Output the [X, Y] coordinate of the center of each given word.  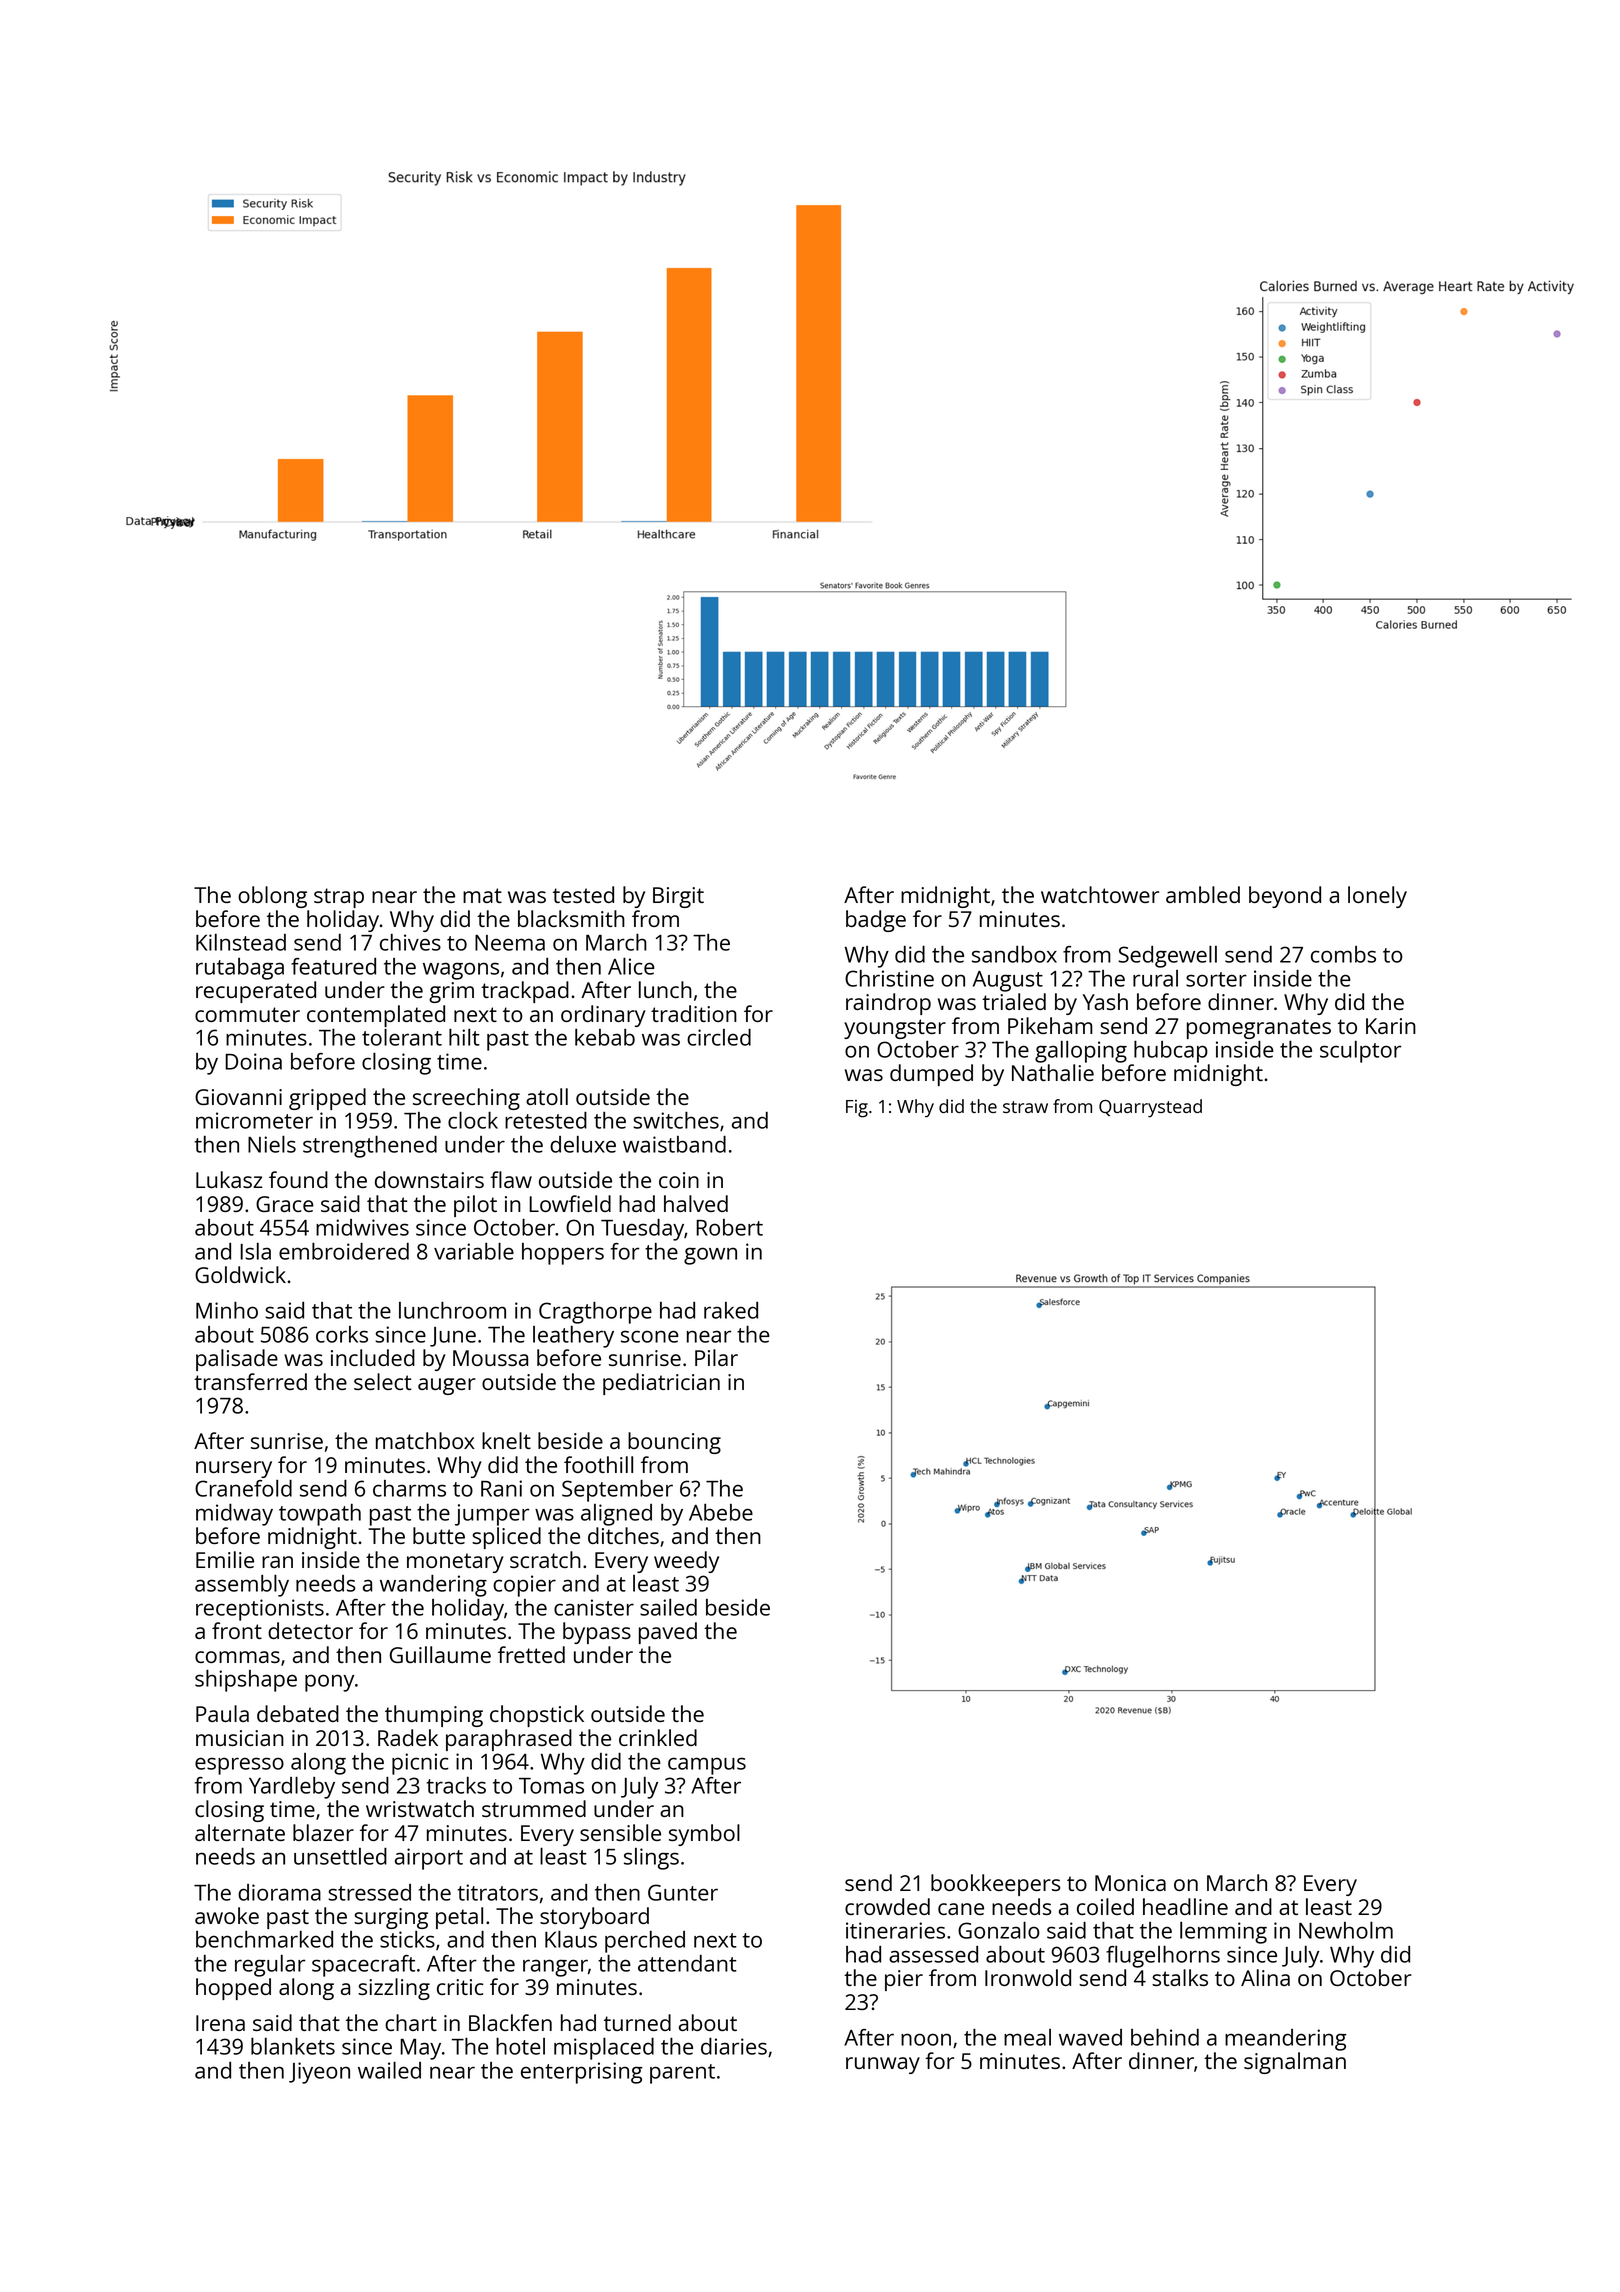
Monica [1130, 1883]
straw [1025, 1107]
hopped [233, 1989]
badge [876, 921]
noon [926, 2039]
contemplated [376, 1016]
